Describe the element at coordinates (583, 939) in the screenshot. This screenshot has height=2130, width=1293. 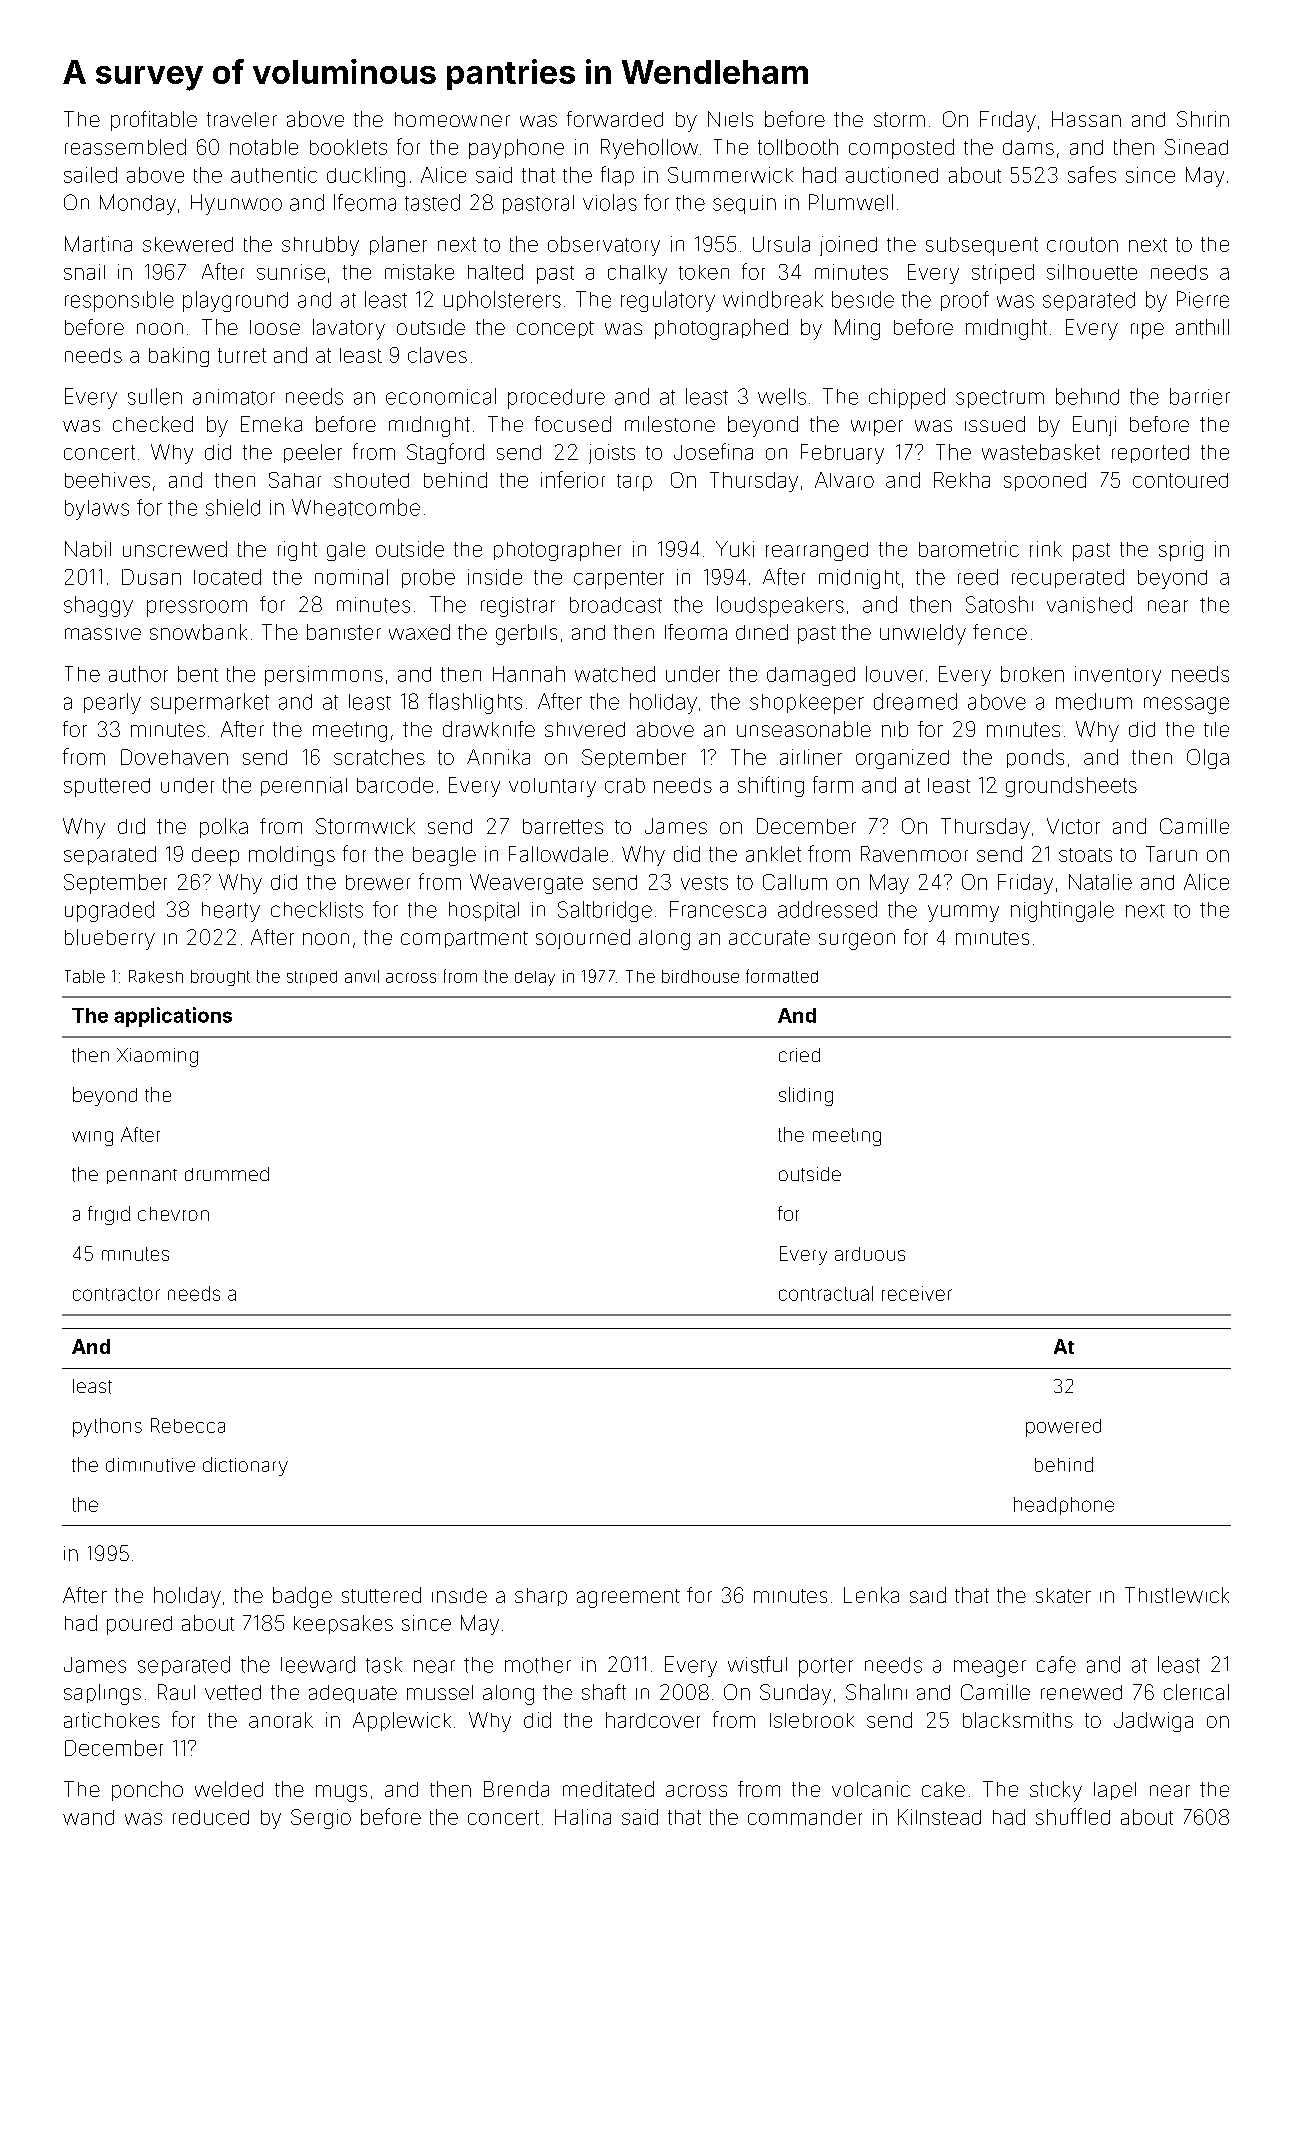
I see `sojourned` at that location.
